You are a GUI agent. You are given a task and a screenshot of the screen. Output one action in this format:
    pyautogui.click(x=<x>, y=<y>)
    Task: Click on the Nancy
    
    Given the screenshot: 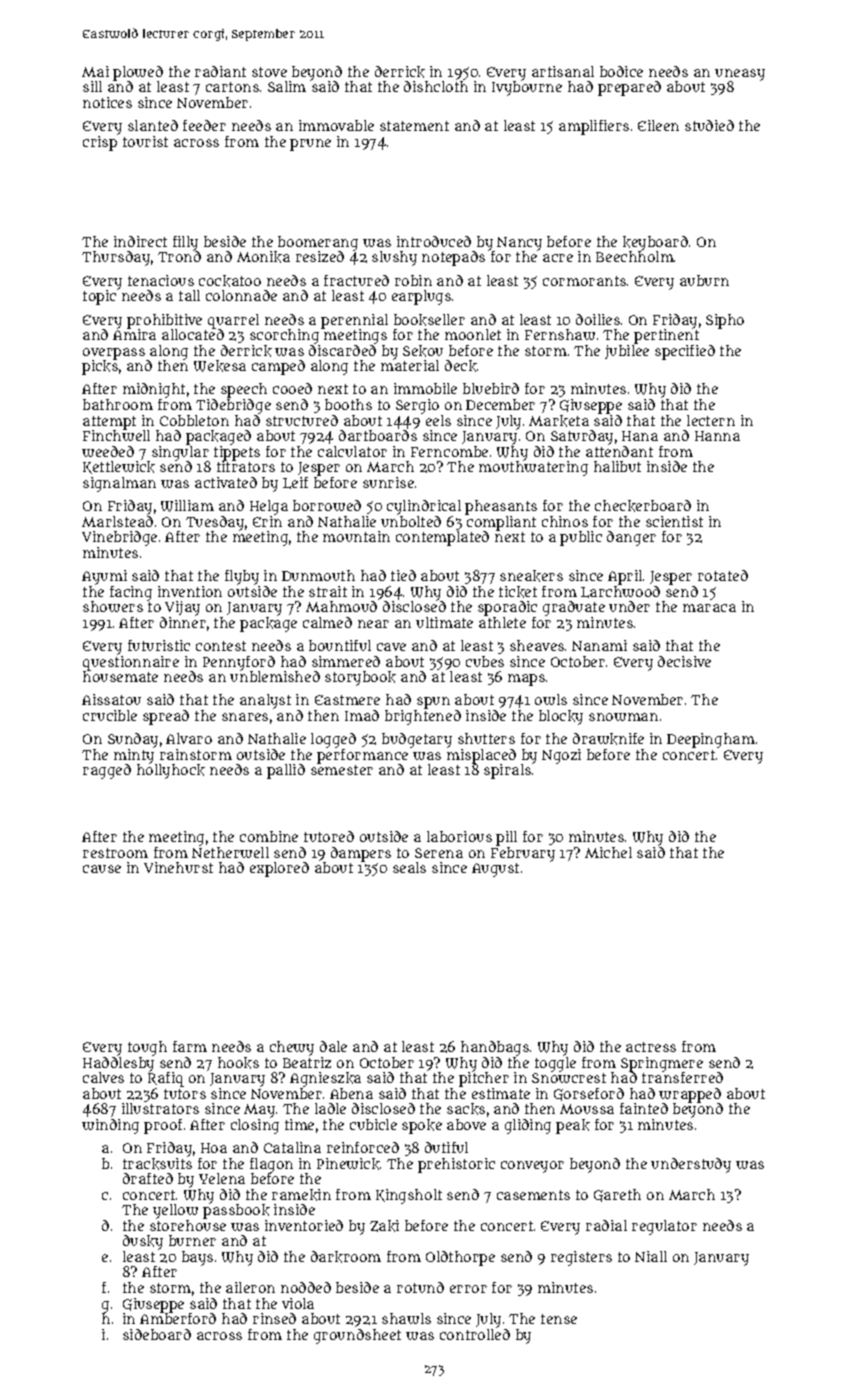 What is the action you would take?
    pyautogui.click(x=519, y=244)
